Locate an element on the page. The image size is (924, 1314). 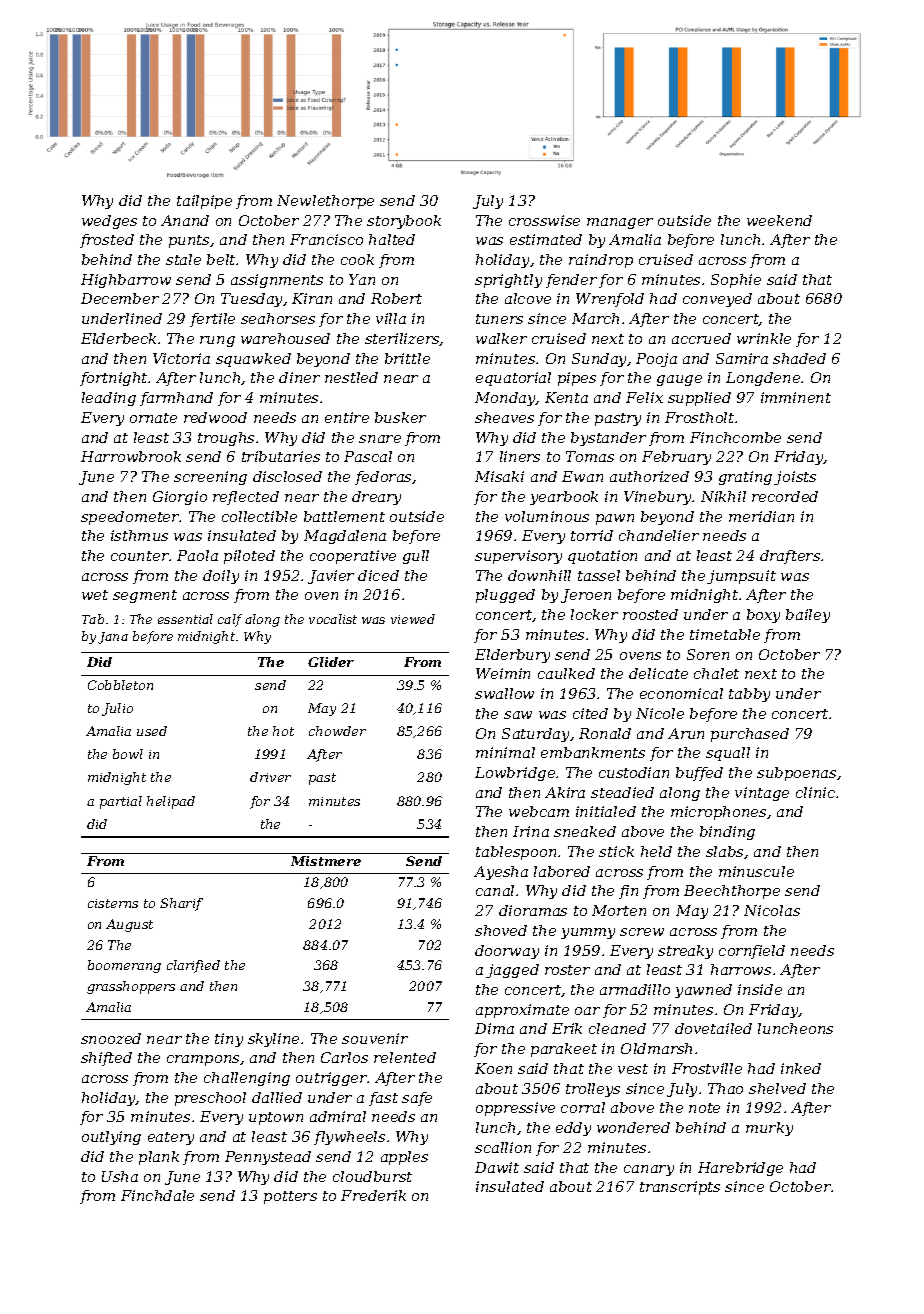
gull is located at coordinates (416, 557).
